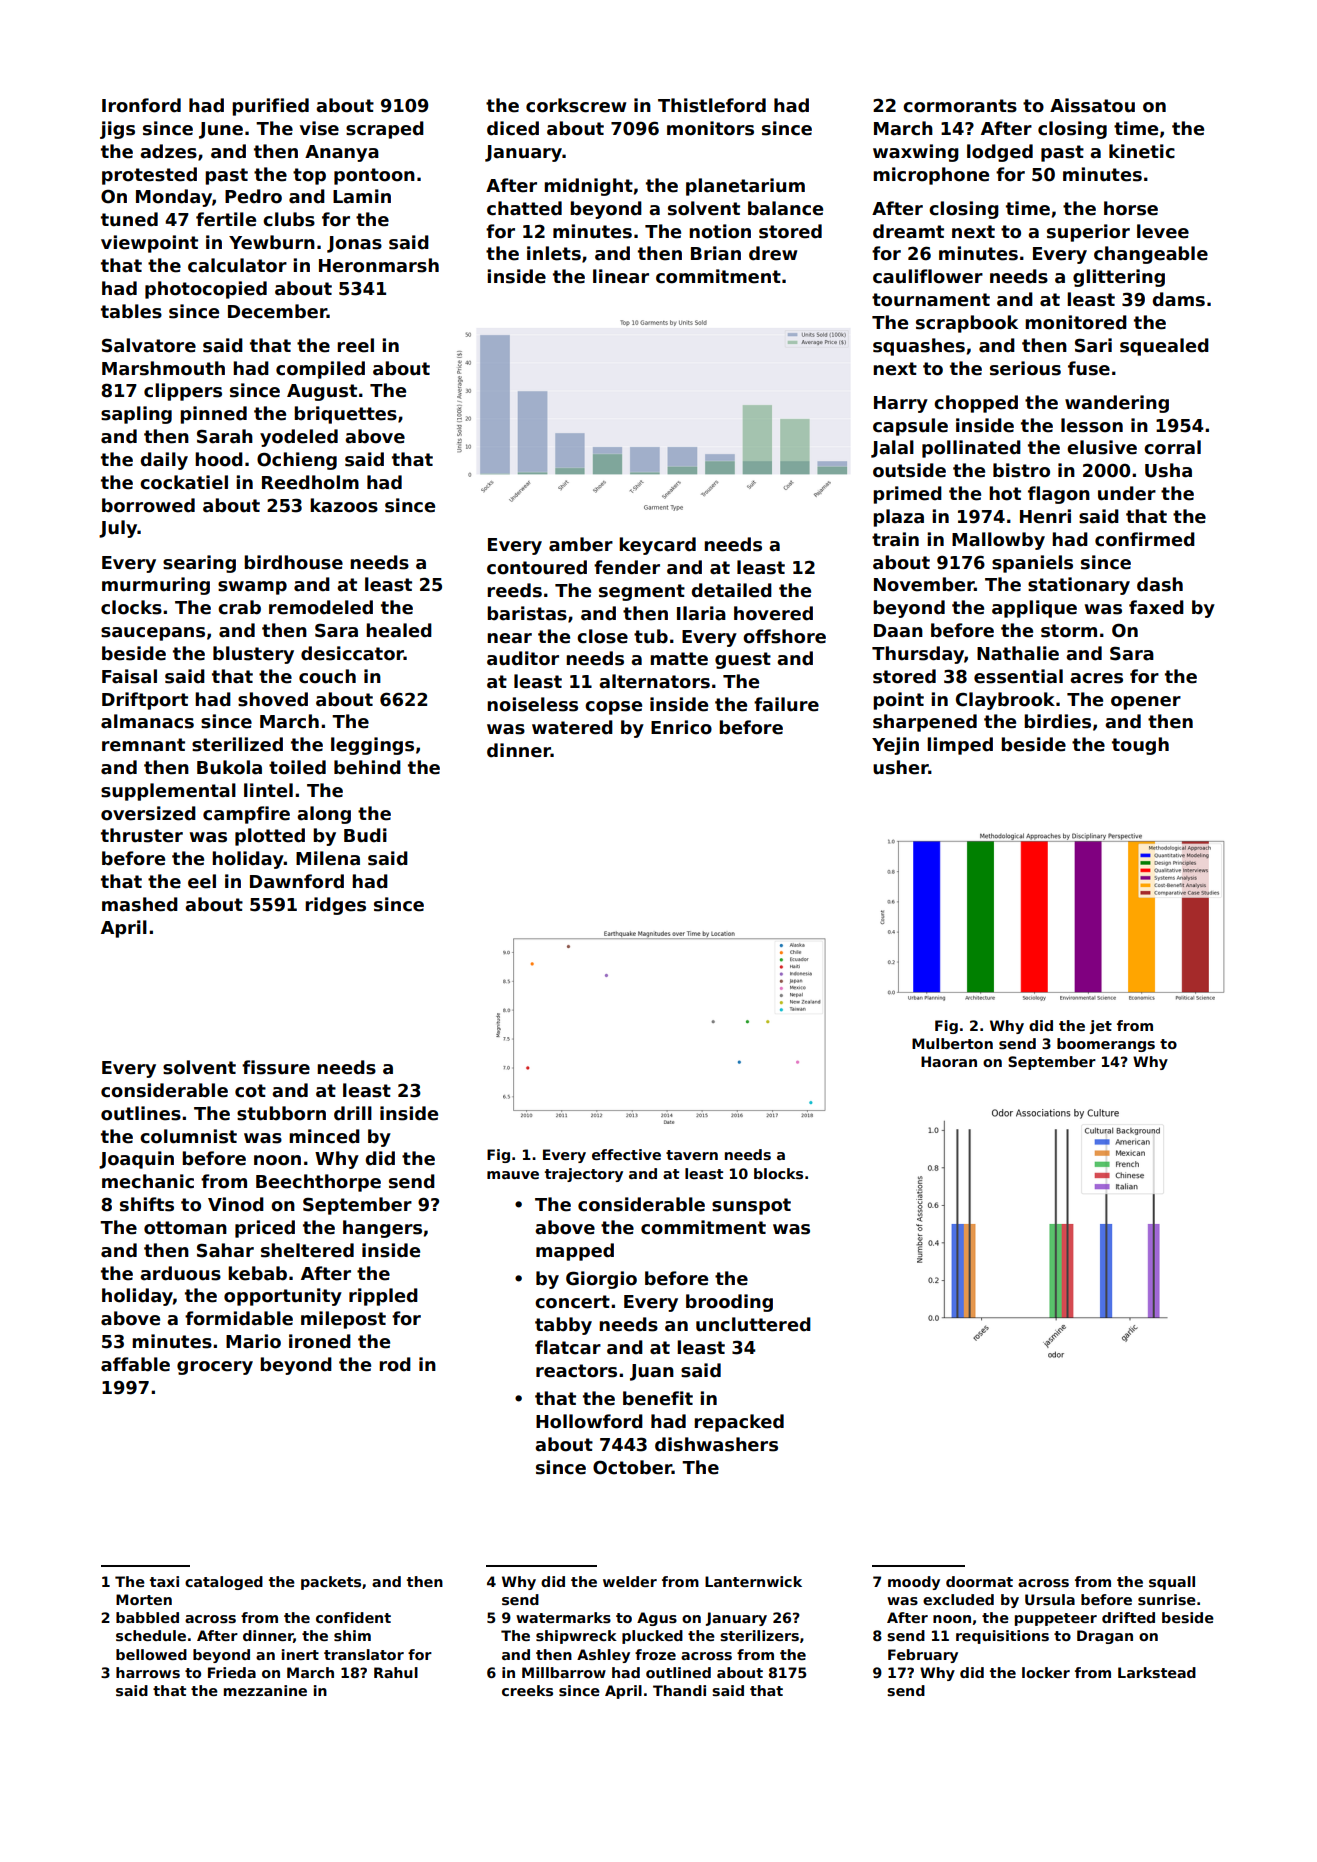 This image has height=1862, width=1317. Describe the element at coordinates (257, 1273) in the image. I see `kebab` at that location.
